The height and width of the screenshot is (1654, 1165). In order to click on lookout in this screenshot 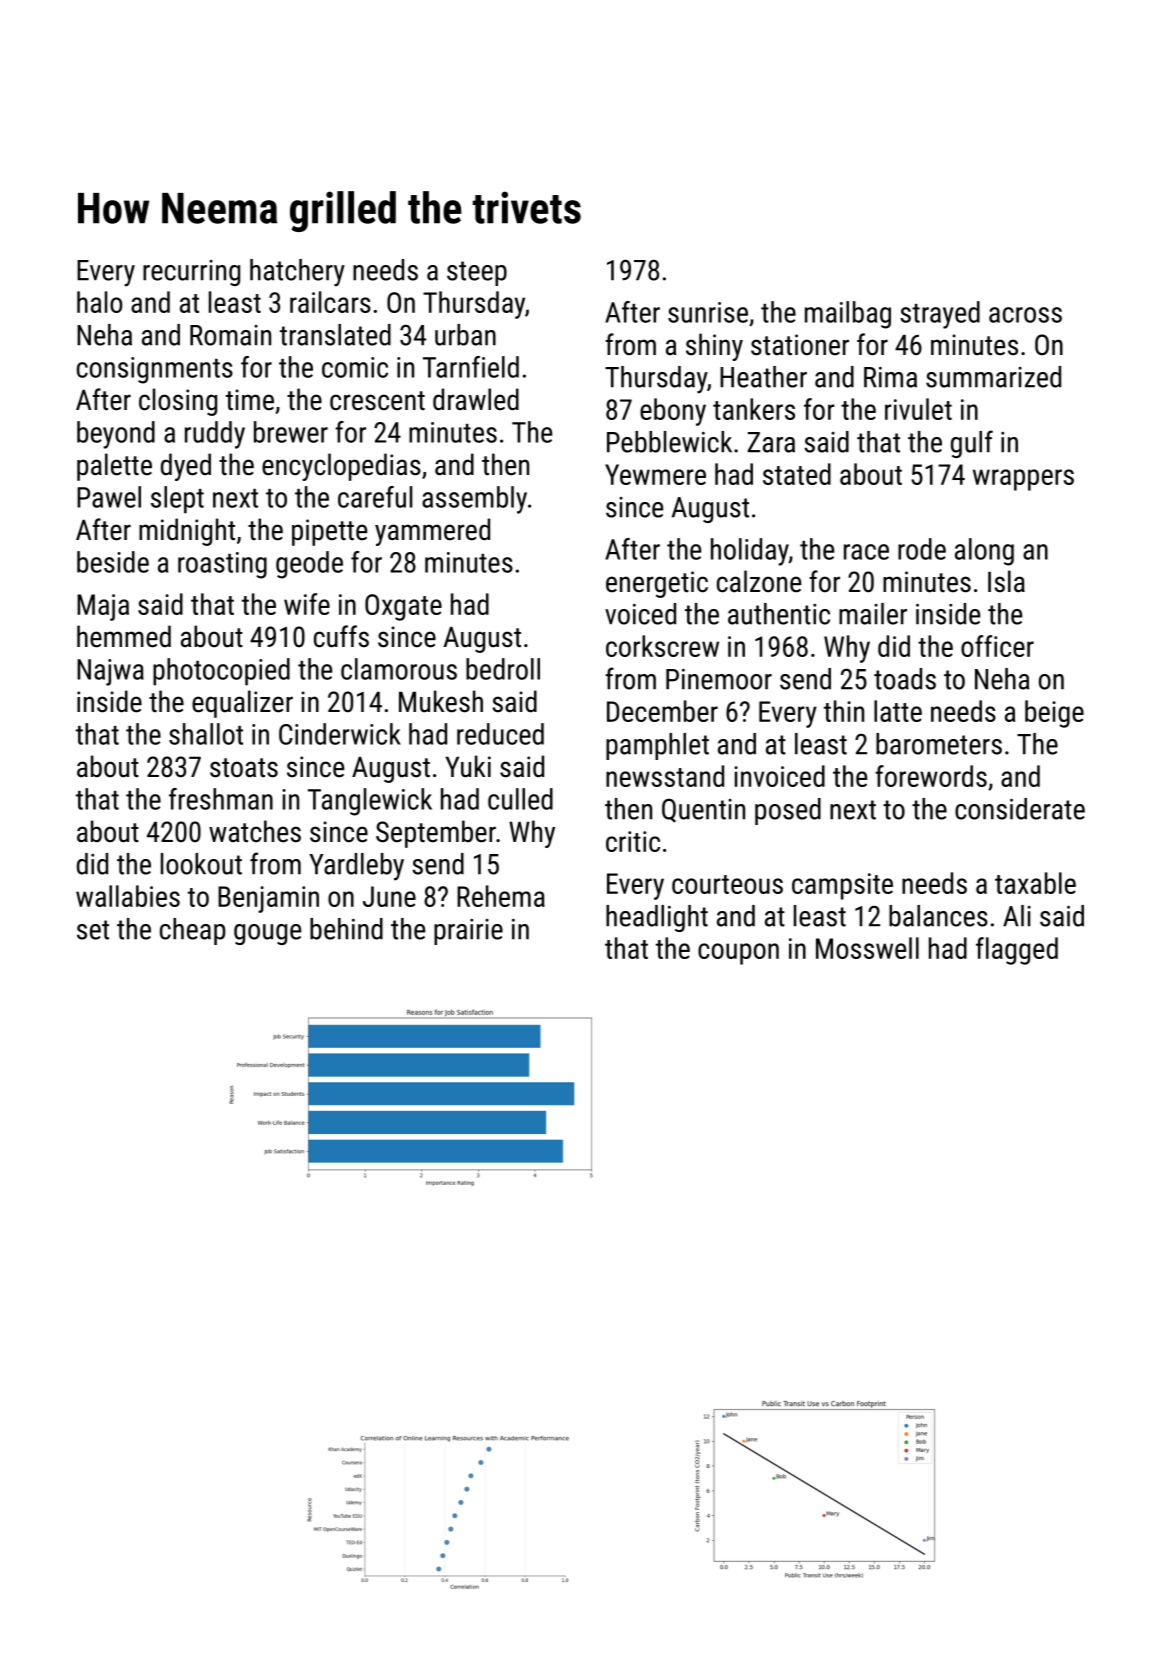, I will do `click(201, 864)`.
